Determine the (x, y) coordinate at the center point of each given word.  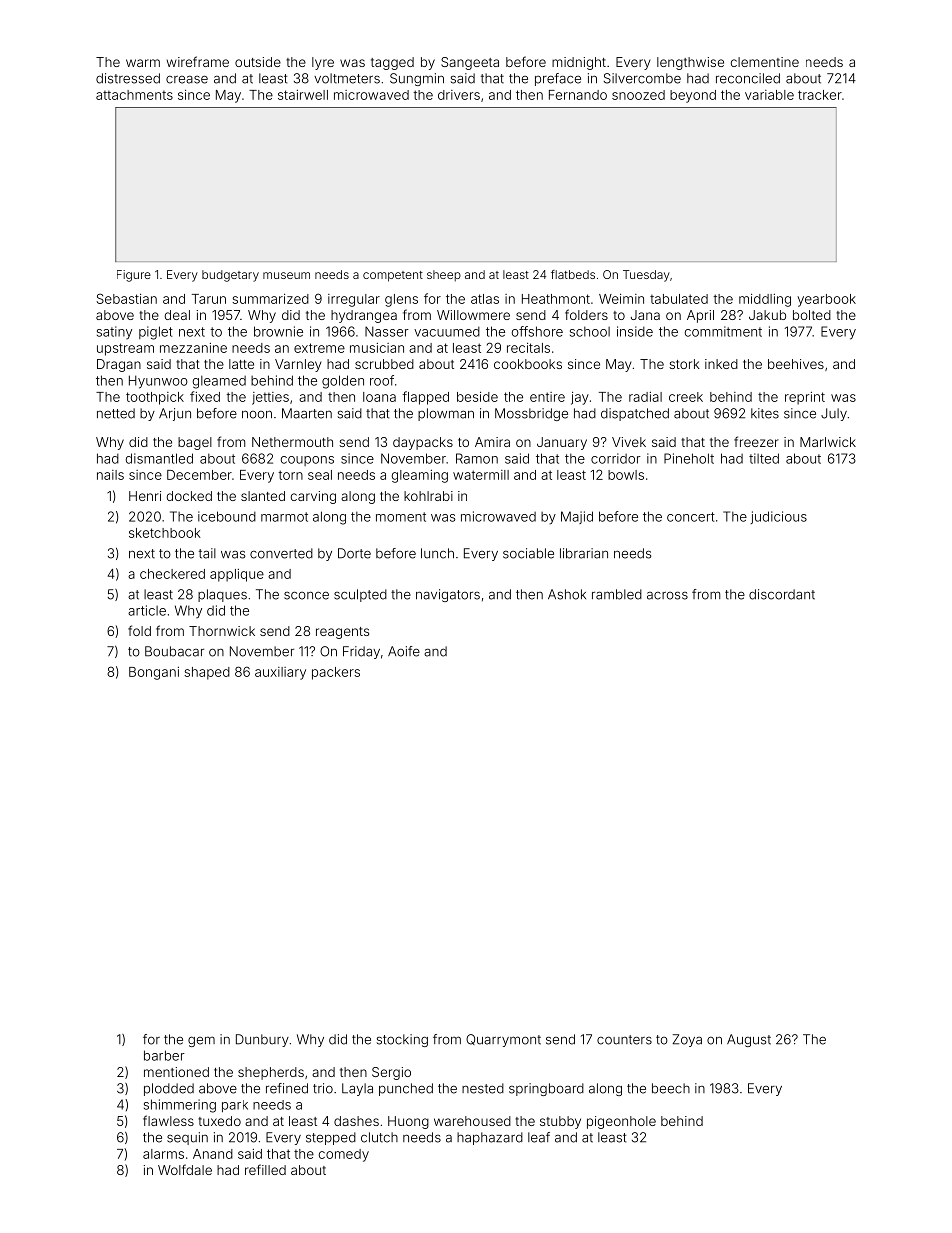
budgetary (230, 276)
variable (769, 95)
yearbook (826, 300)
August (749, 1040)
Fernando (578, 95)
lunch (437, 553)
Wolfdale (185, 1169)
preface (558, 79)
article (147, 610)
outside (258, 62)
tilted (764, 458)
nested (483, 1088)
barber (164, 1055)
